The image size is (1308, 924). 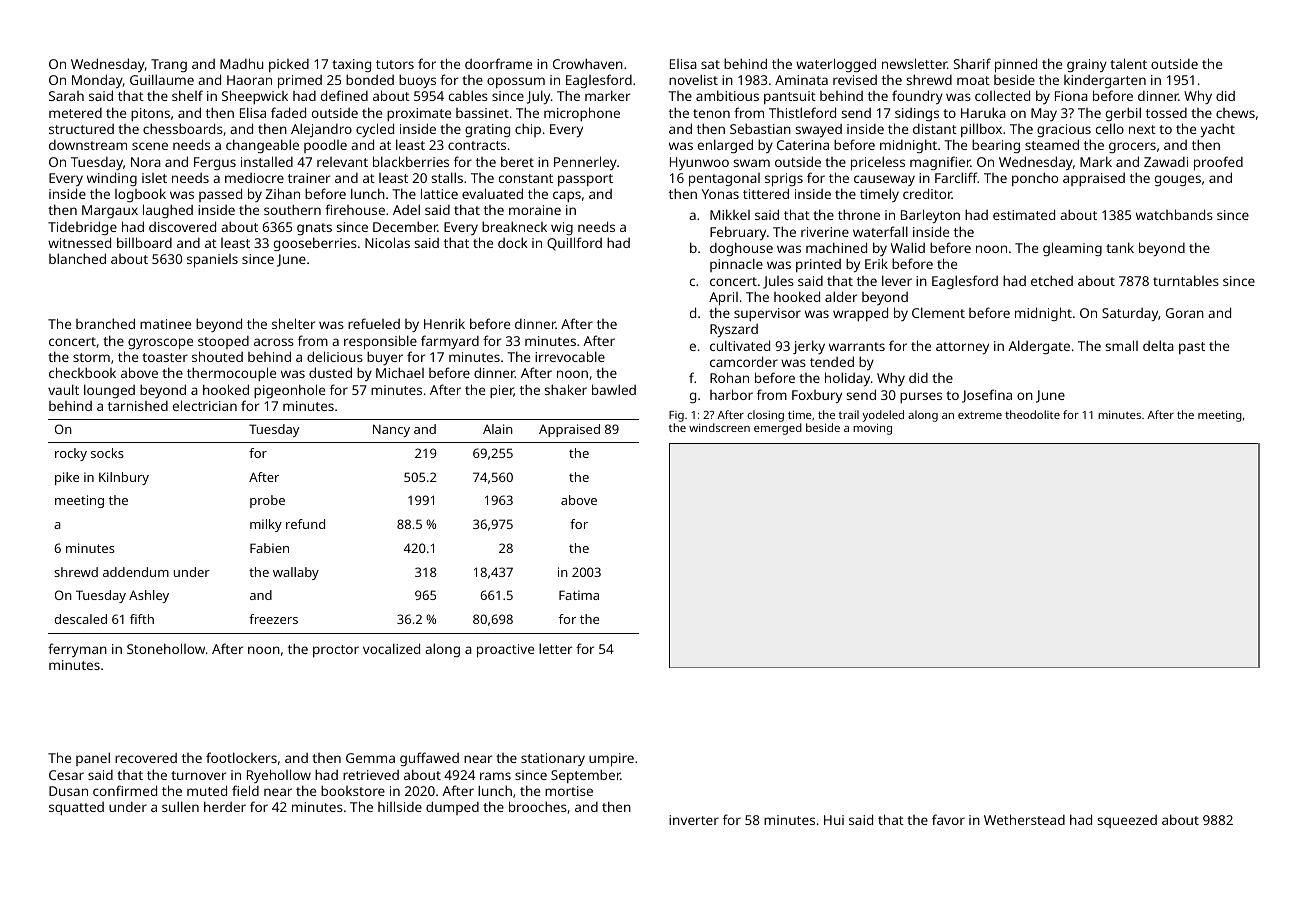 What do you see at coordinates (1127, 821) in the page?
I see `squeezed` at bounding box center [1127, 821].
